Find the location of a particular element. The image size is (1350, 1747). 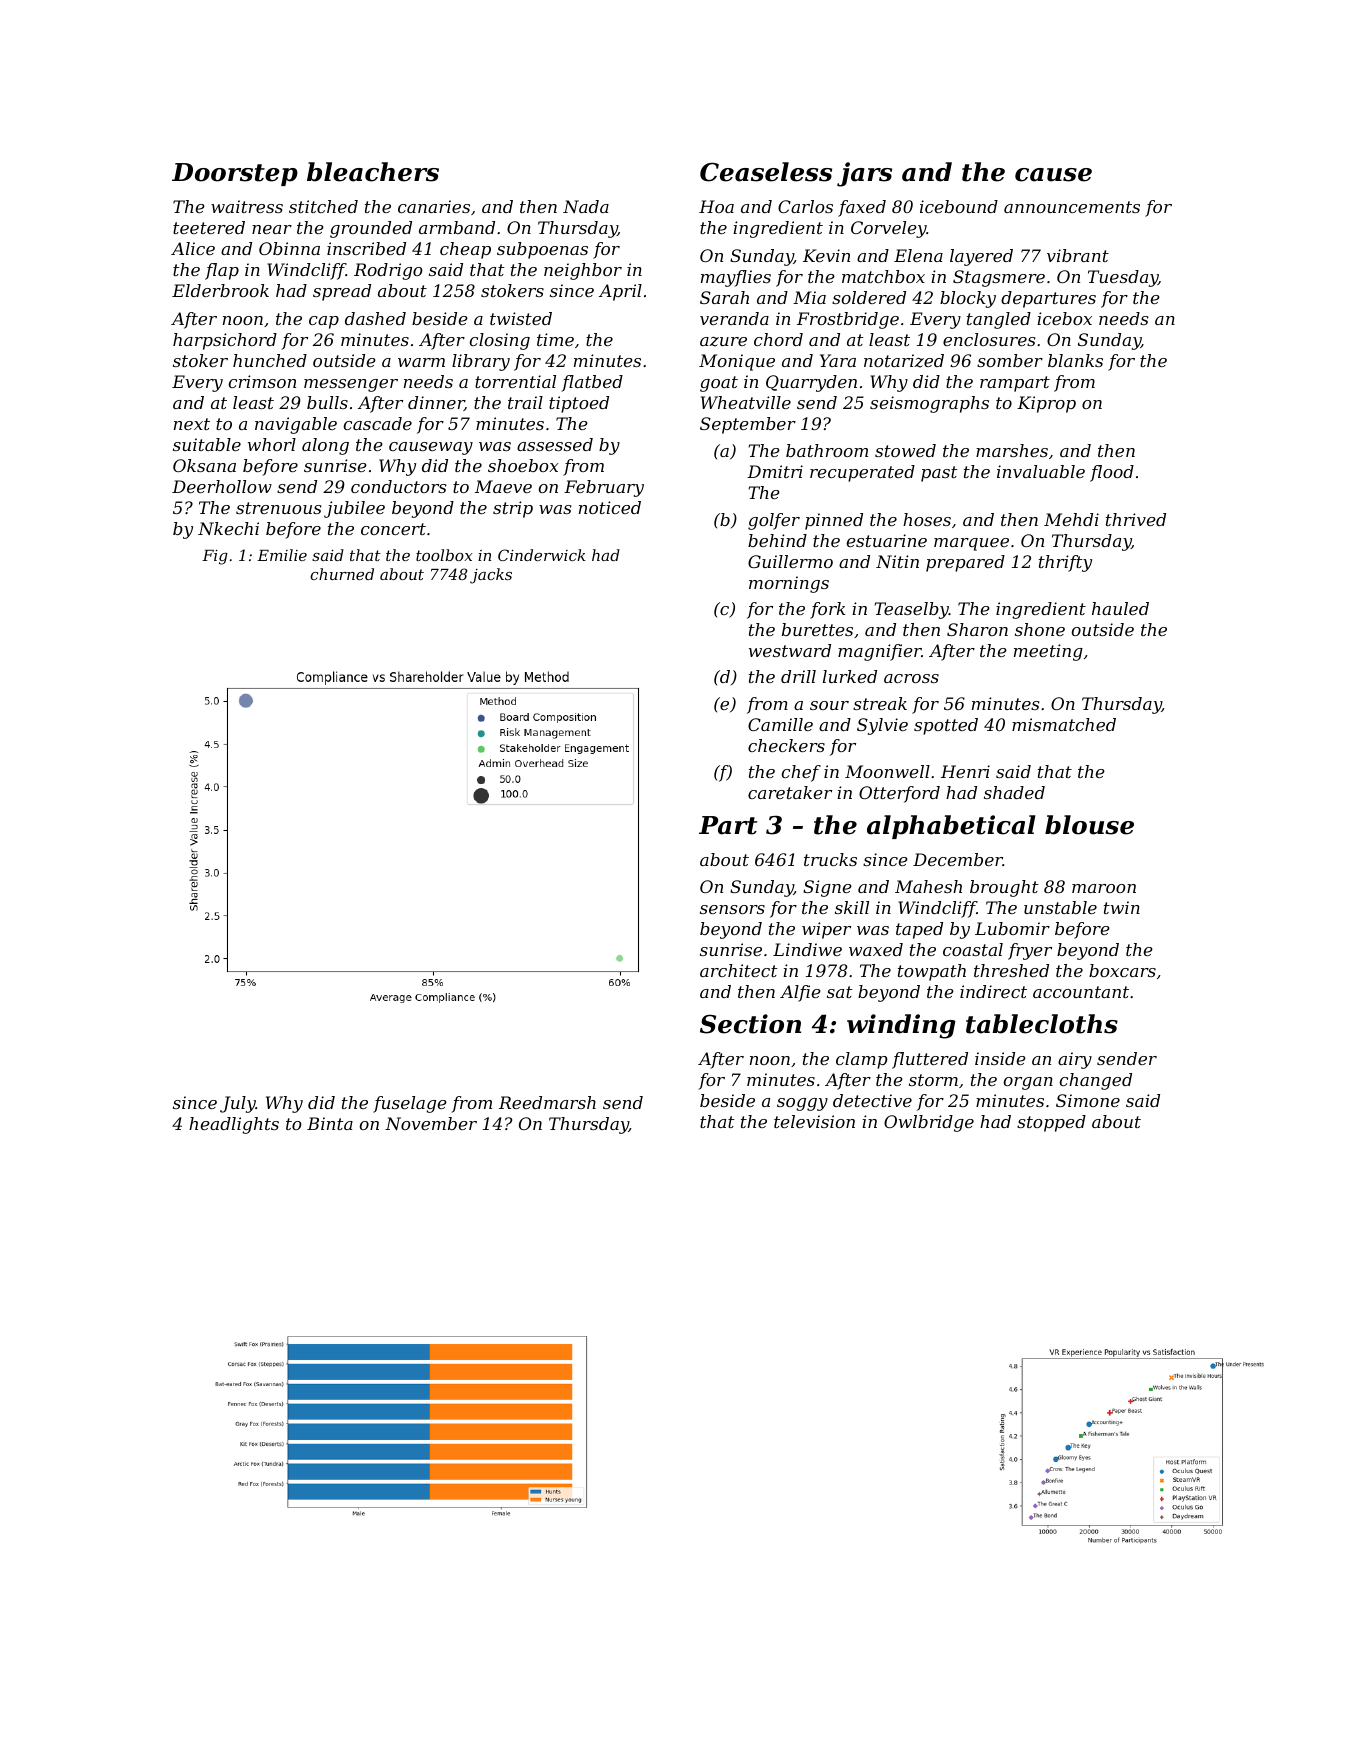

Mahesh is located at coordinates (928, 886).
